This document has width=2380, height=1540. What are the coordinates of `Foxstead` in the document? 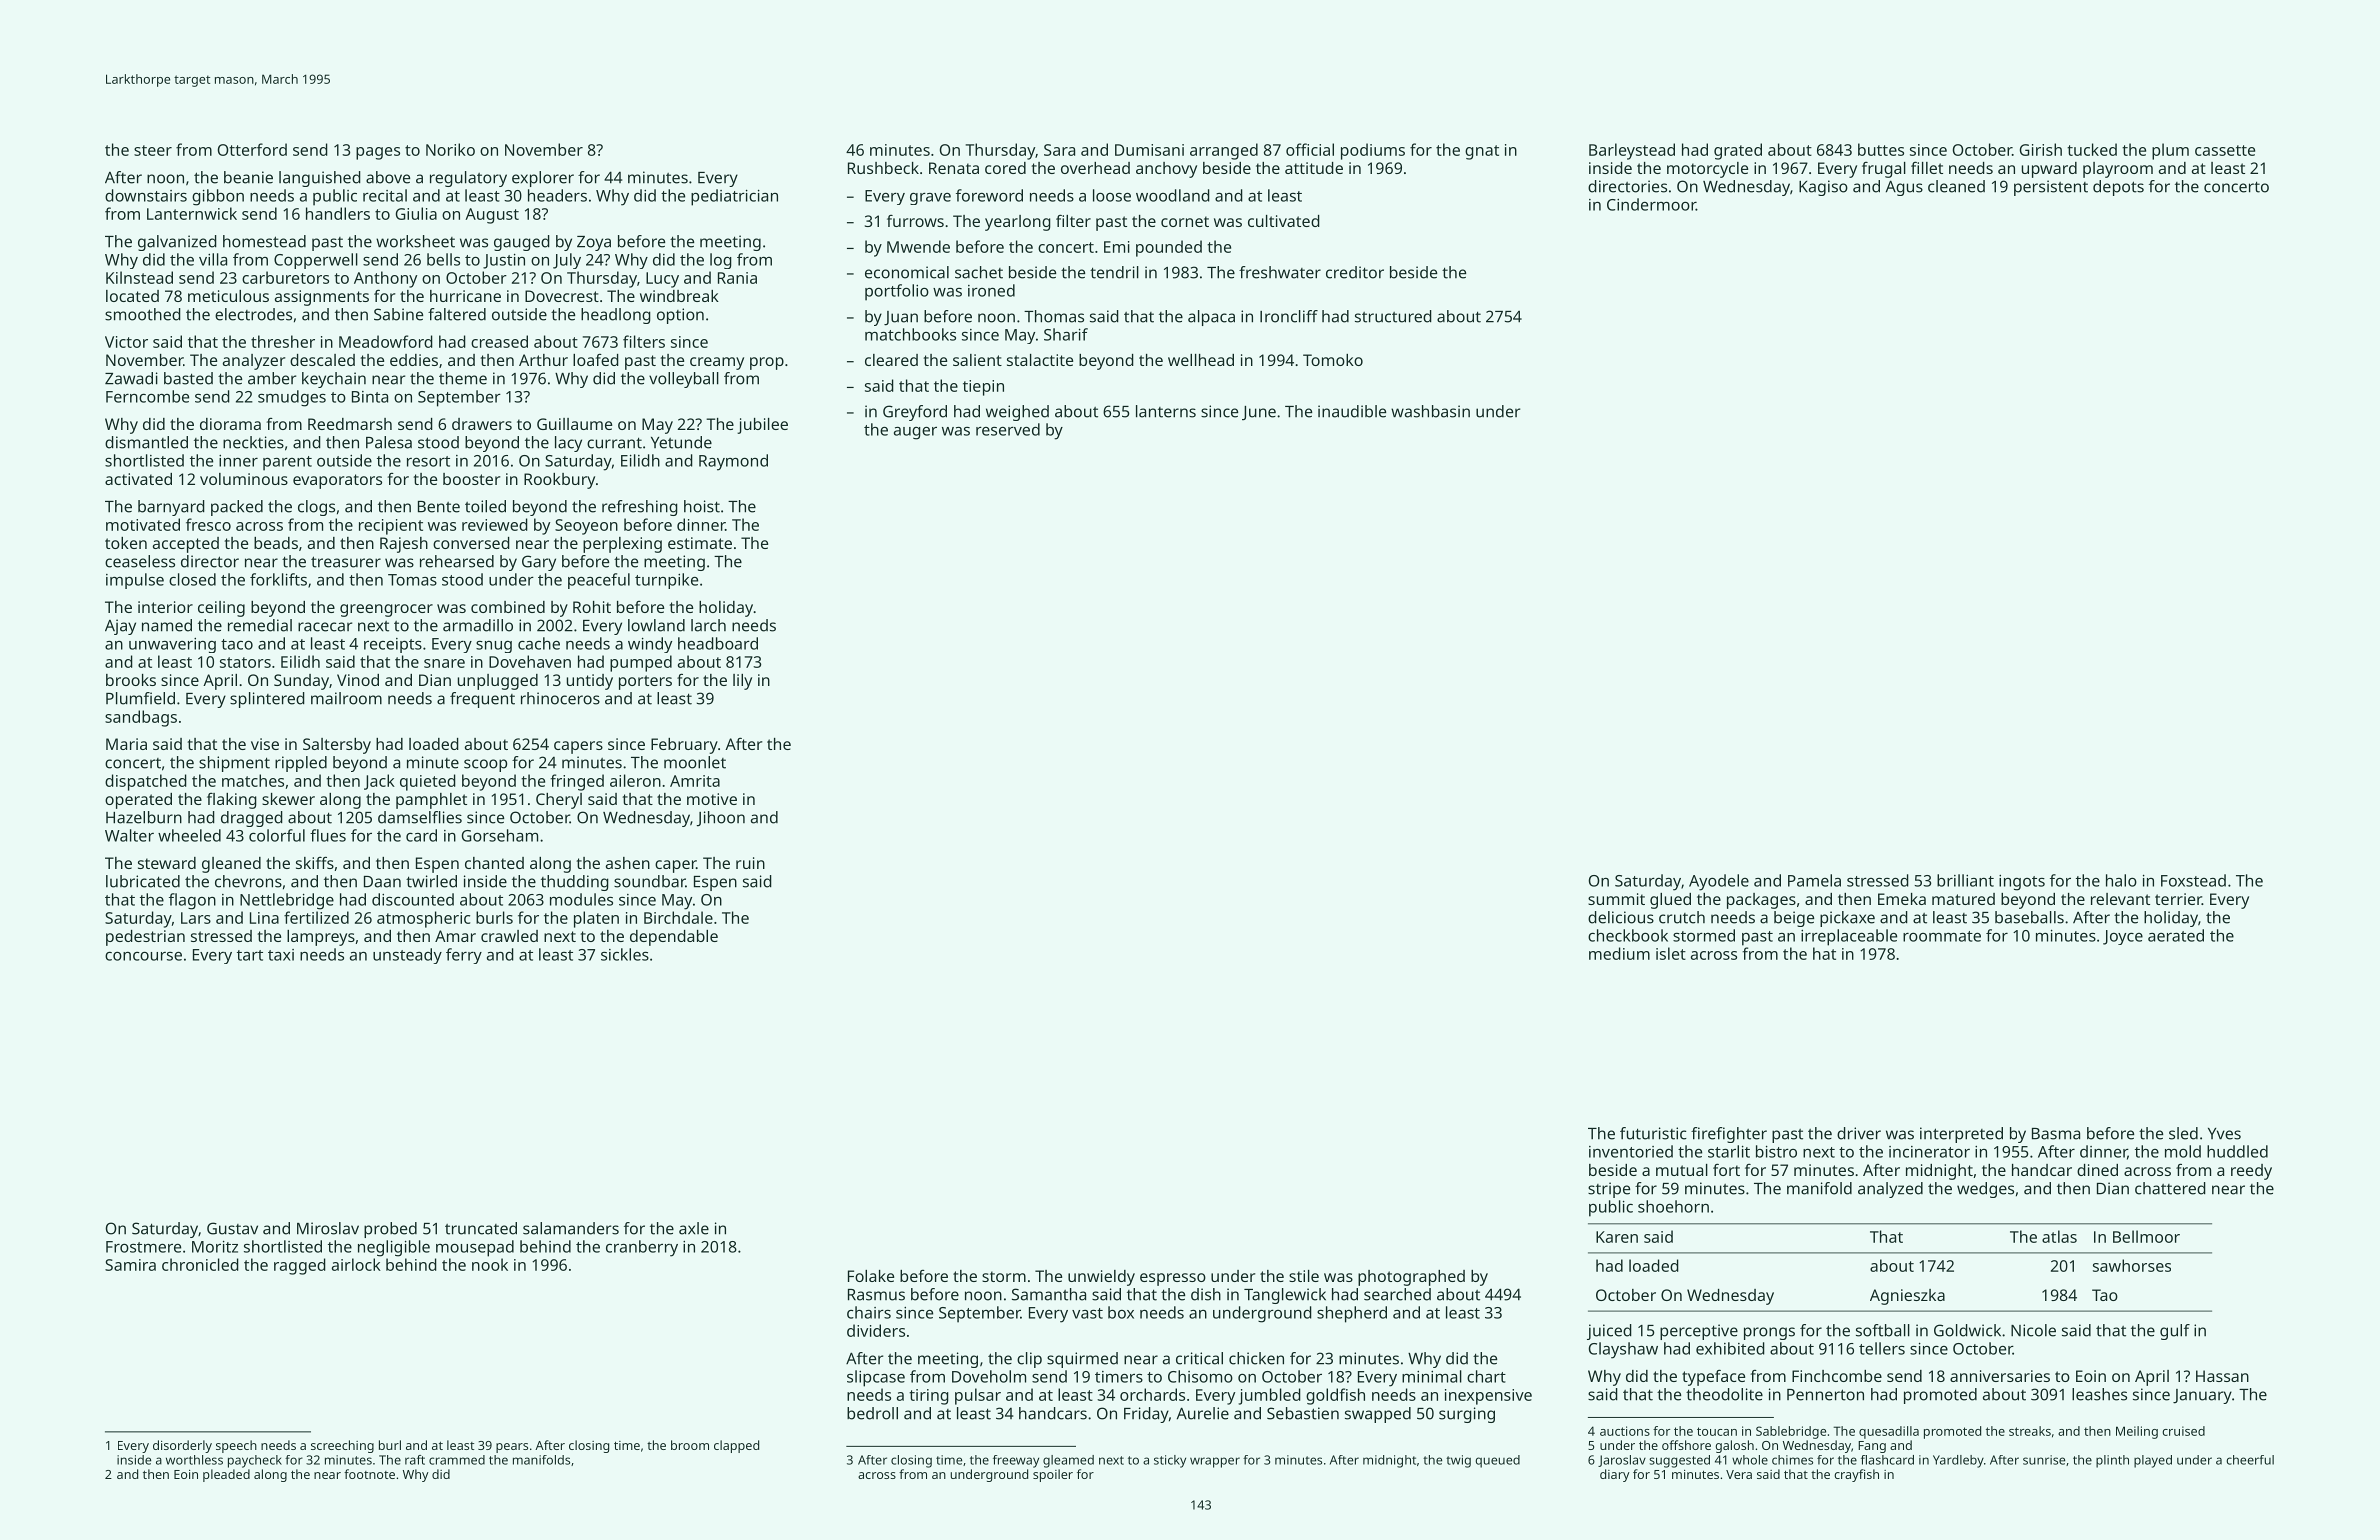 It's located at (2193, 880).
